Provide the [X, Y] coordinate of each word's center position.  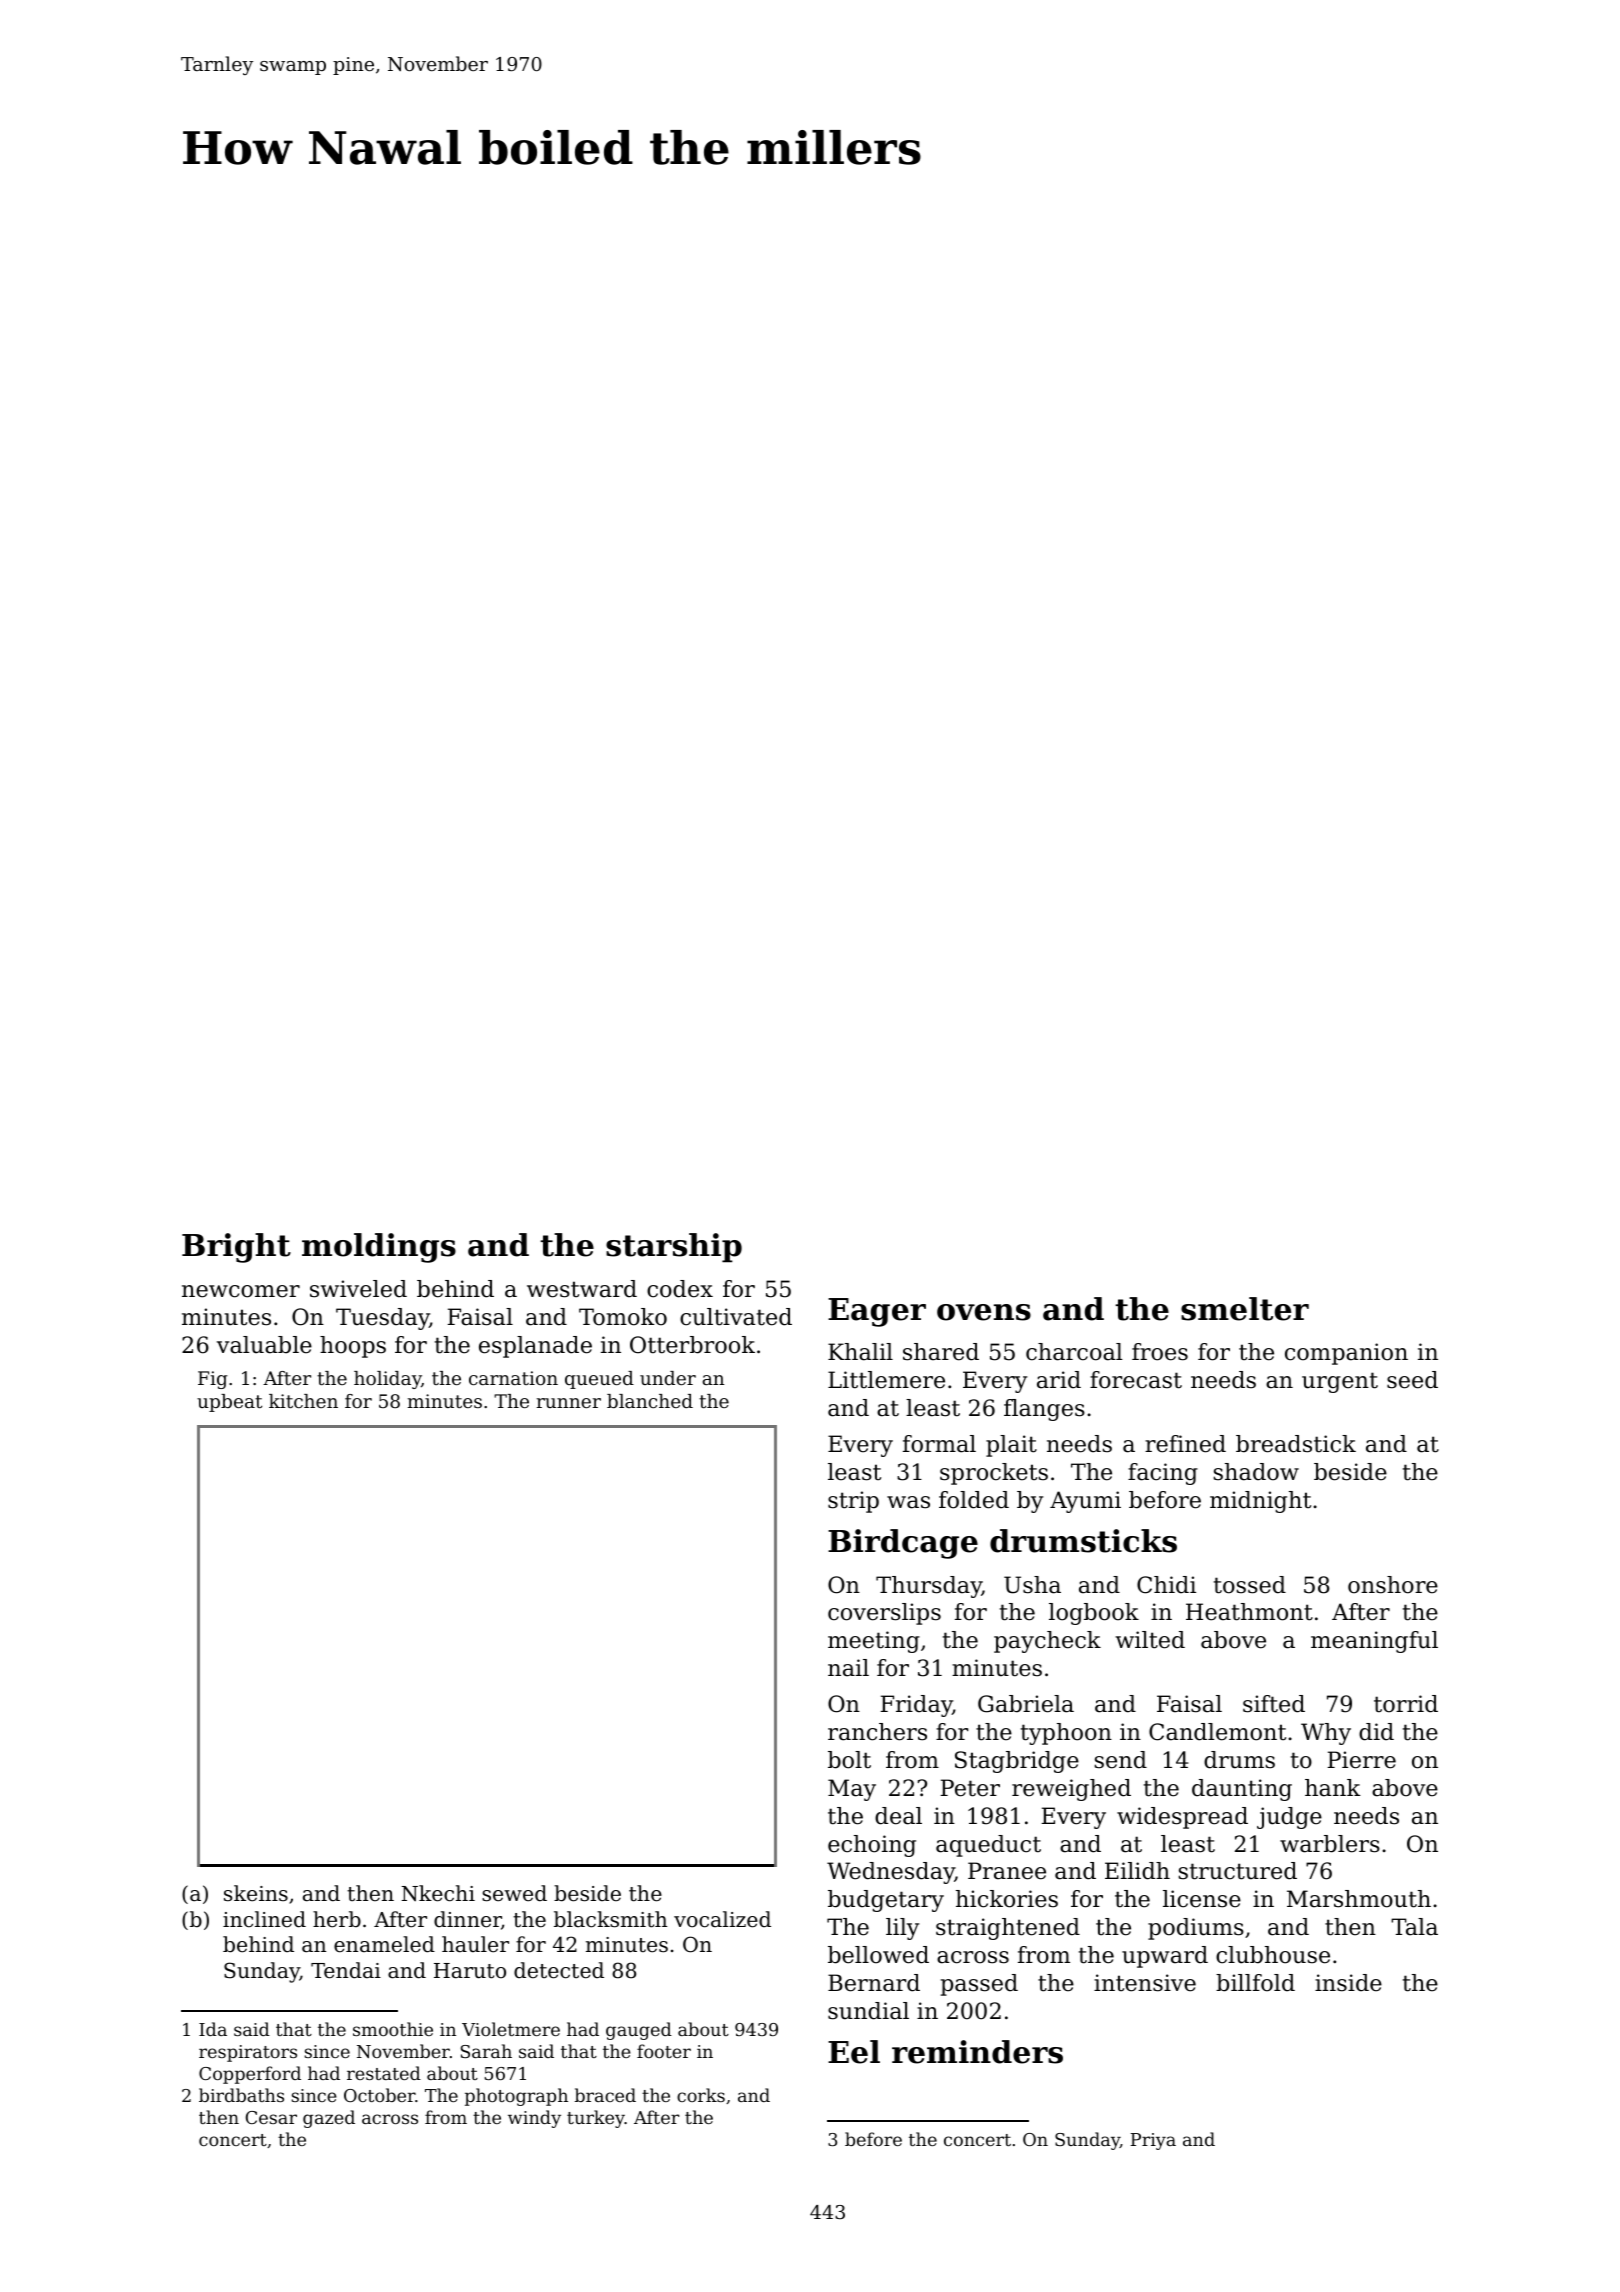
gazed [329, 2119]
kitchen [303, 1401]
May [852, 1790]
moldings [379, 1248]
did [1376, 1732]
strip [853, 1502]
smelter [1245, 1309]
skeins [256, 1893]
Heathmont [1249, 1612]
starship [674, 1248]
